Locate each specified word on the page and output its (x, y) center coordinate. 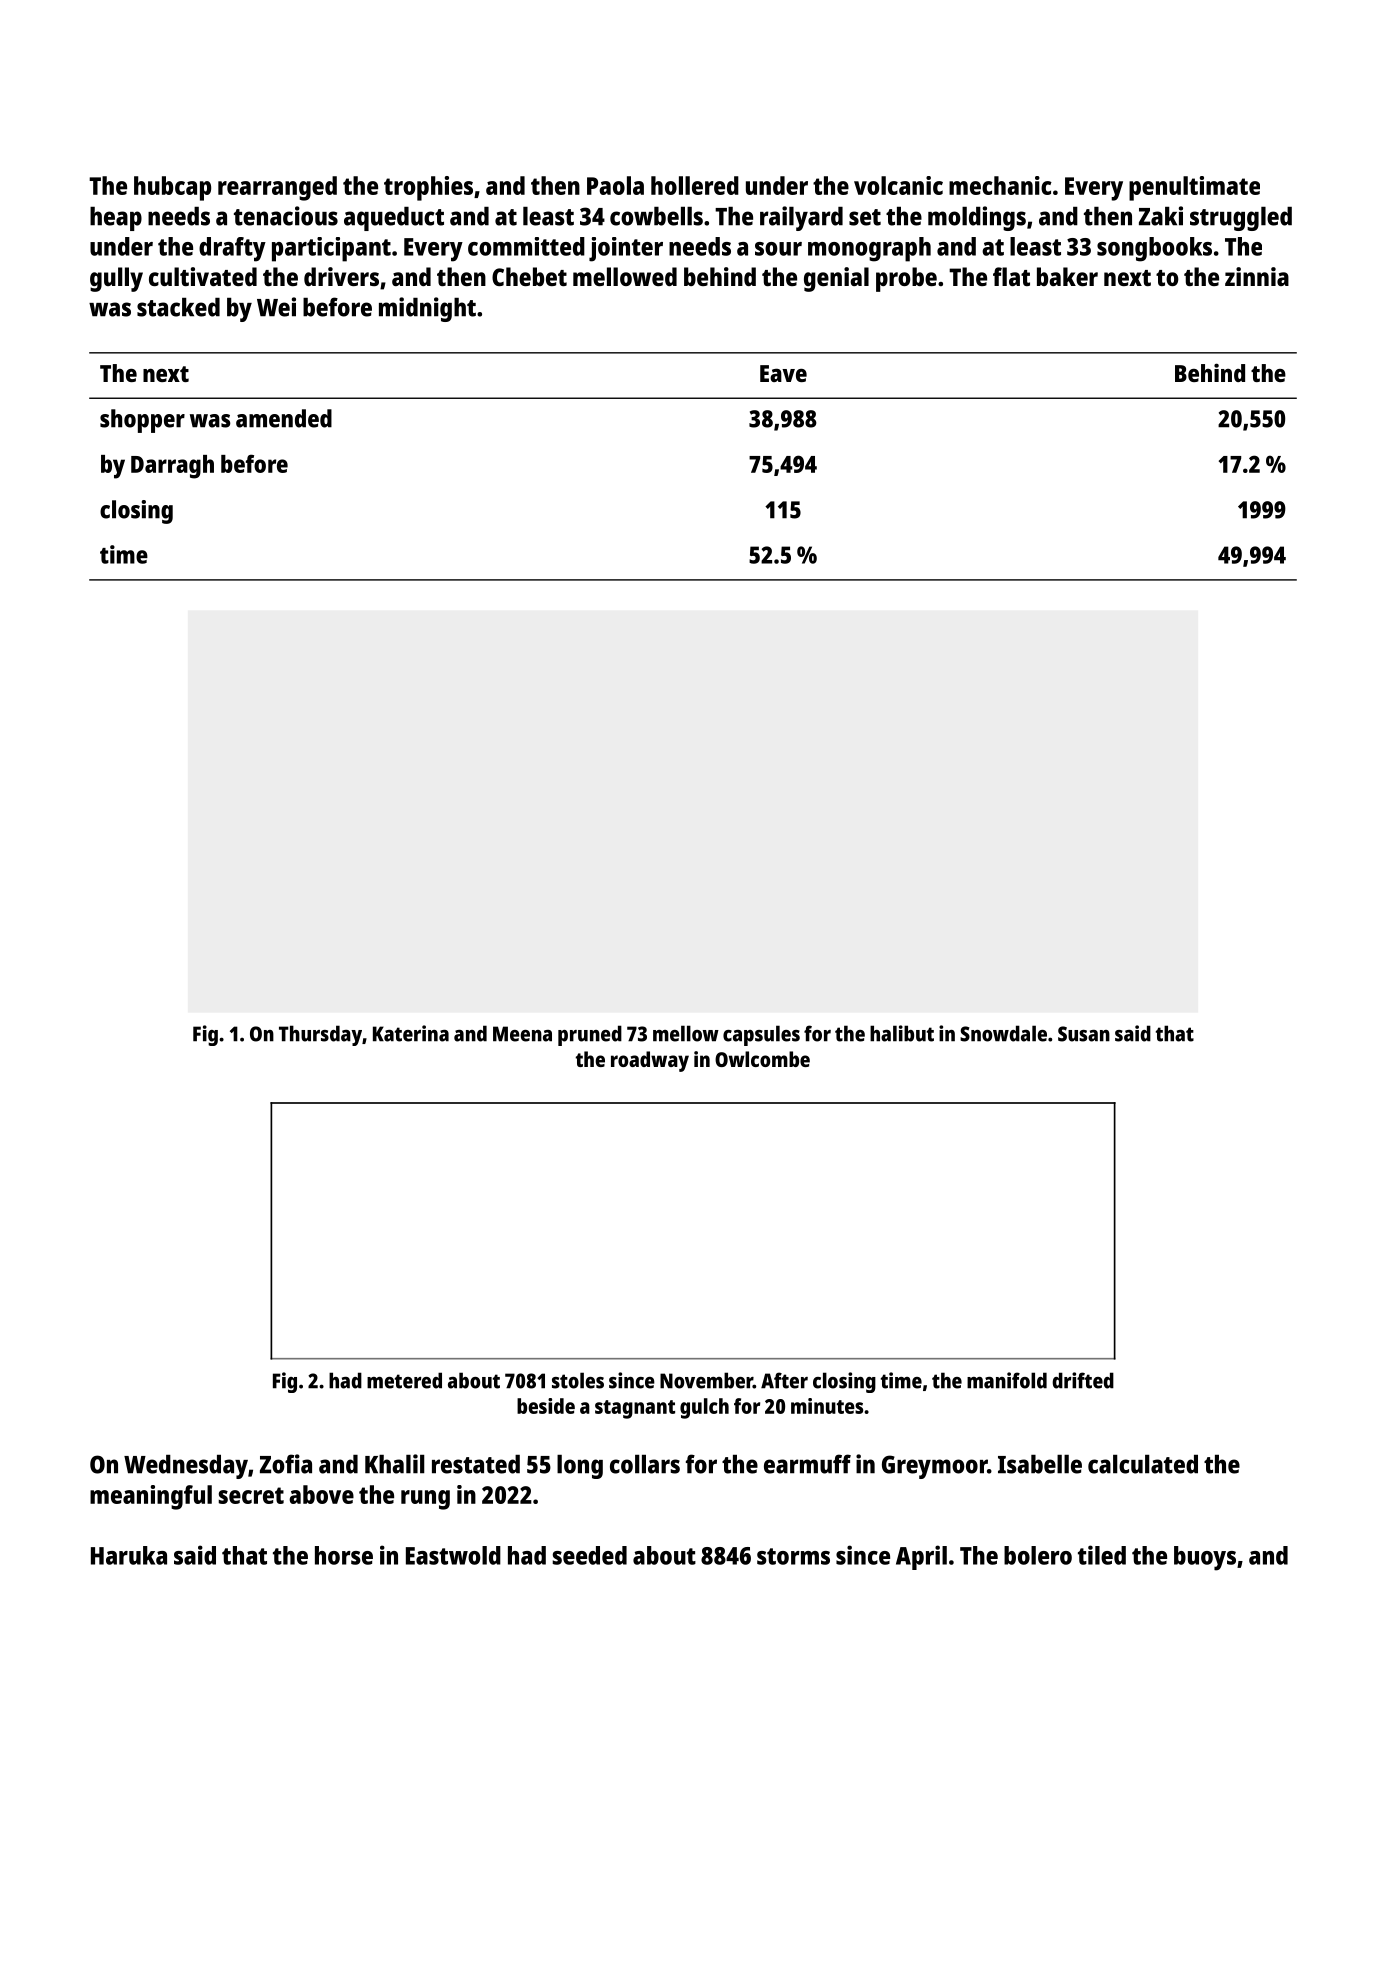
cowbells (656, 216)
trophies (428, 188)
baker (1067, 276)
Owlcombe (762, 1059)
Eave (783, 373)
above (321, 1494)
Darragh (172, 467)
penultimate (1194, 188)
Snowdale (1003, 1033)
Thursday (320, 1035)
